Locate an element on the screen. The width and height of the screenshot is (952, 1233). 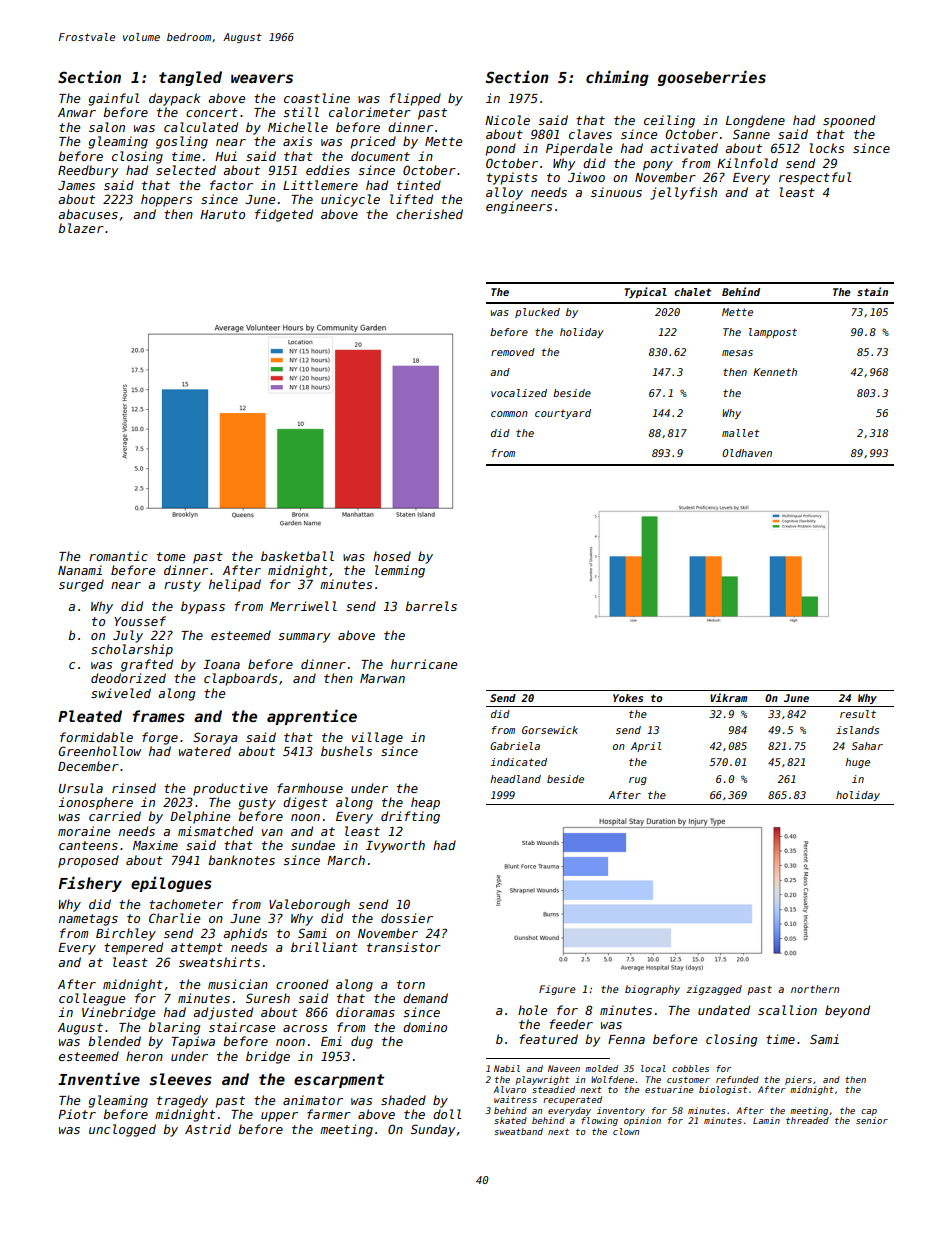
basketball is located at coordinates (297, 556).
